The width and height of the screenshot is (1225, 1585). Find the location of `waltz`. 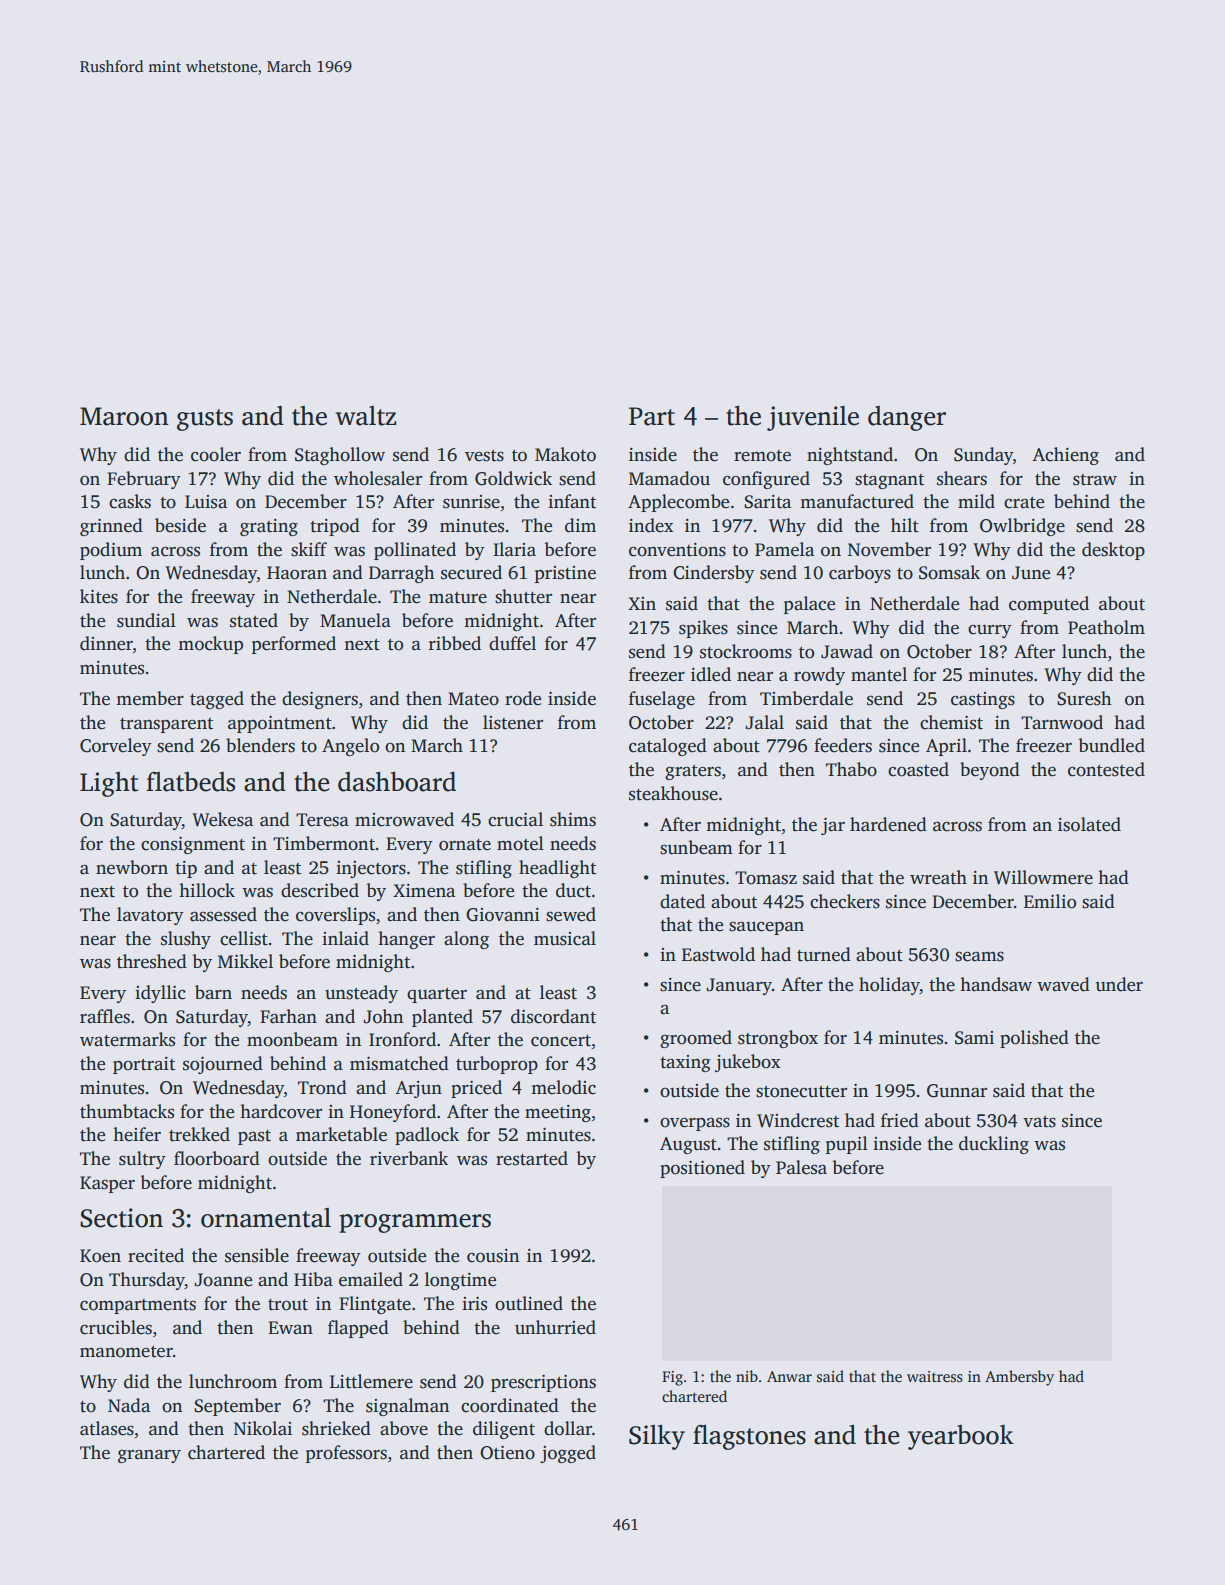

waltz is located at coordinates (365, 416).
